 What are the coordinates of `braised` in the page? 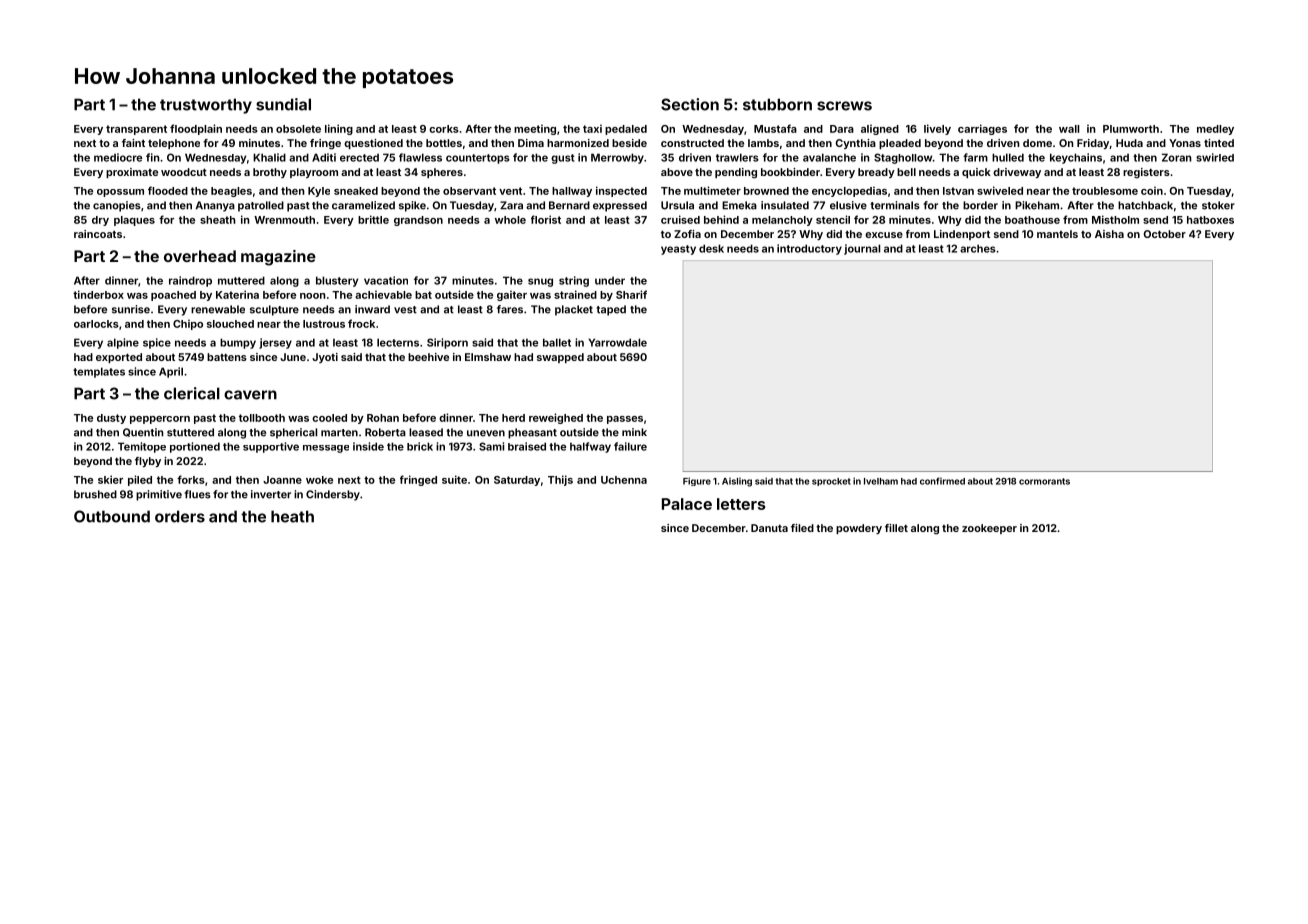 It's located at (527, 446).
